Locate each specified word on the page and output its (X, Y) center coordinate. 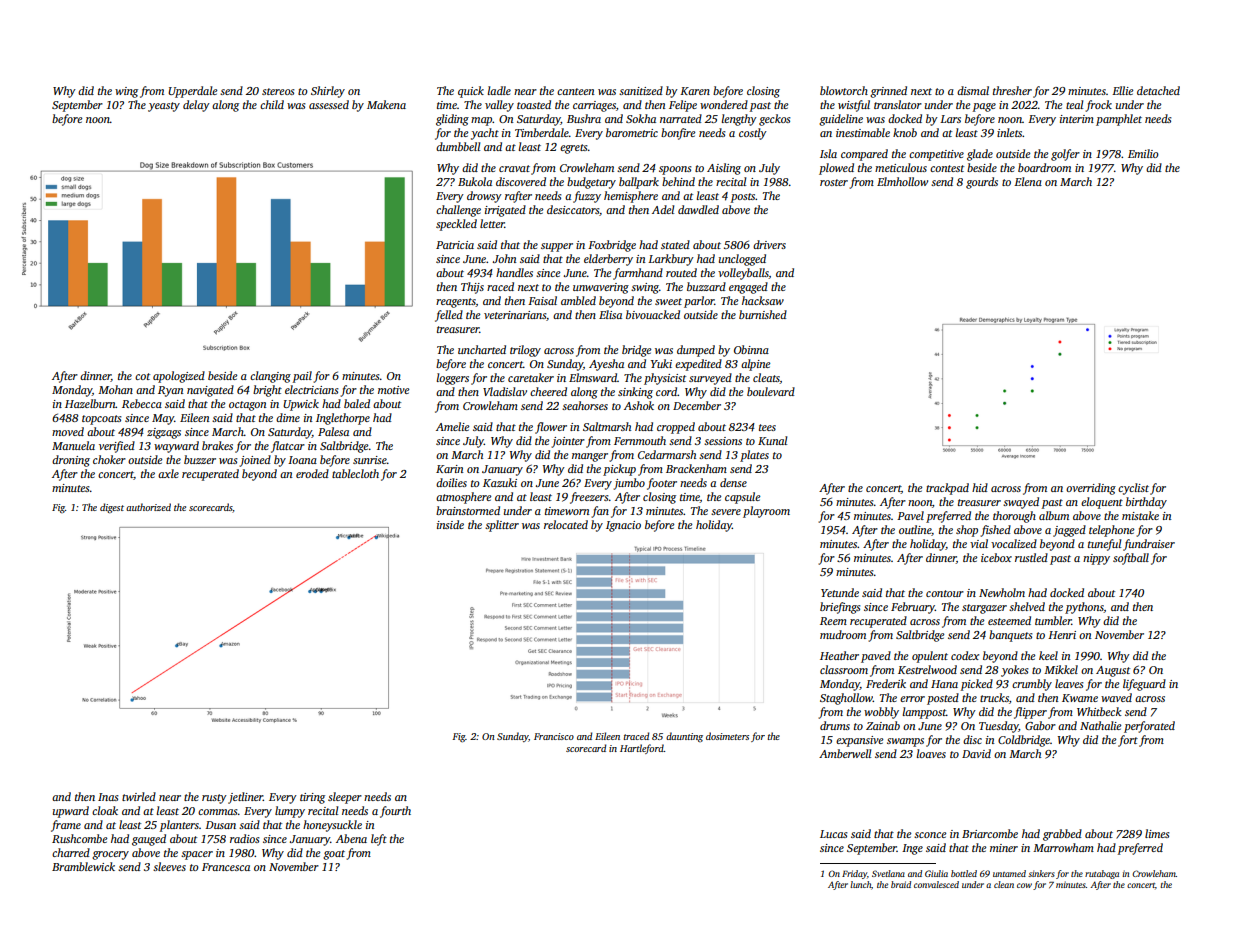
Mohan (115, 389)
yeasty (164, 107)
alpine (755, 365)
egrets (574, 149)
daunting (684, 737)
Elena (1028, 181)
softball (1131, 559)
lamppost (924, 713)
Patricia (455, 245)
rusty (214, 799)
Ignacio (623, 526)
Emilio (1143, 153)
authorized (148, 507)
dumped (696, 351)
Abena (351, 838)
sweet (668, 301)
